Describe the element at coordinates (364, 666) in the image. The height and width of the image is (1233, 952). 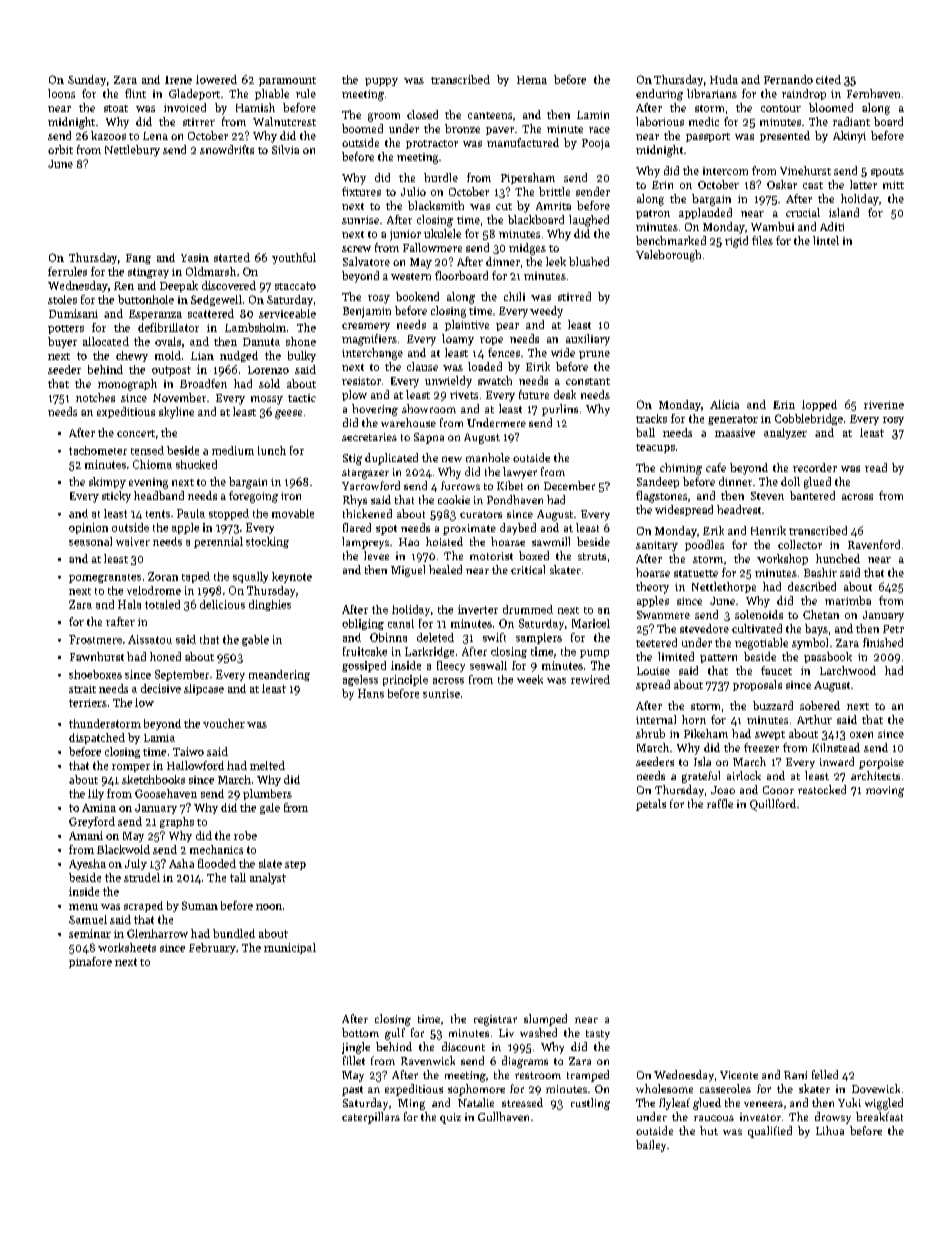
I see `gossiped` at that location.
